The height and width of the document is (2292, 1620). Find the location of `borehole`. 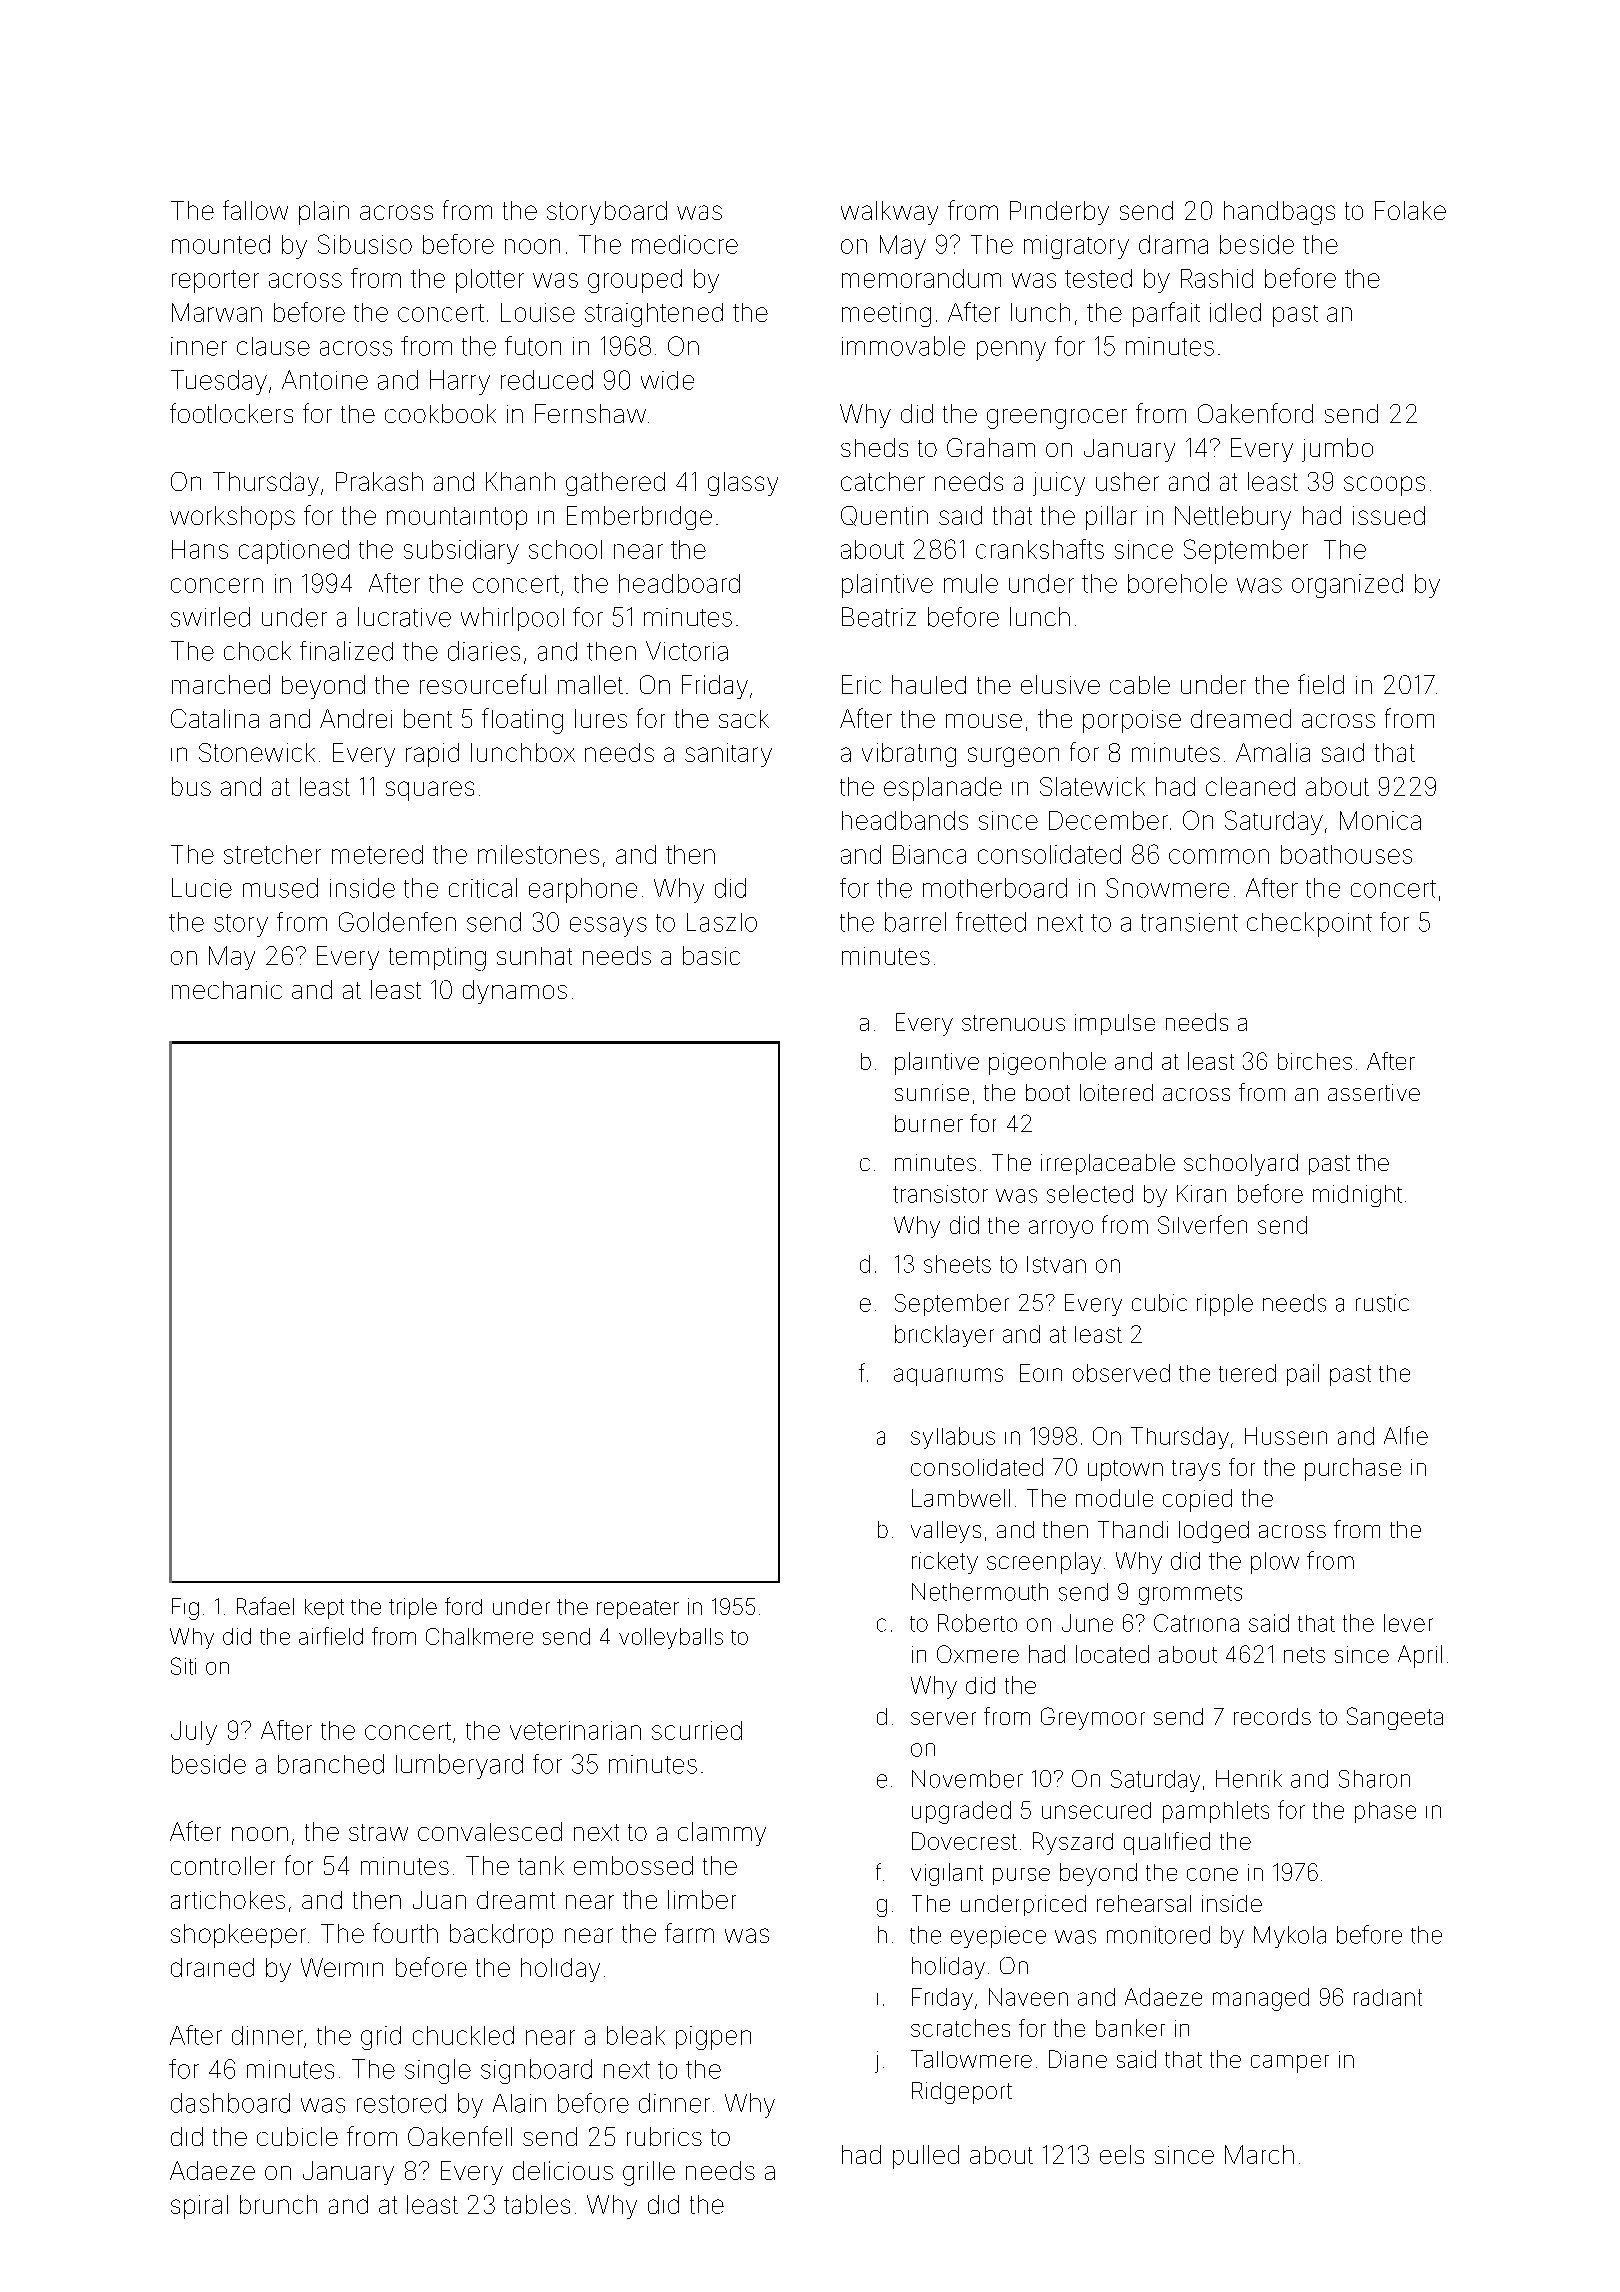

borehole is located at coordinates (1177, 583).
